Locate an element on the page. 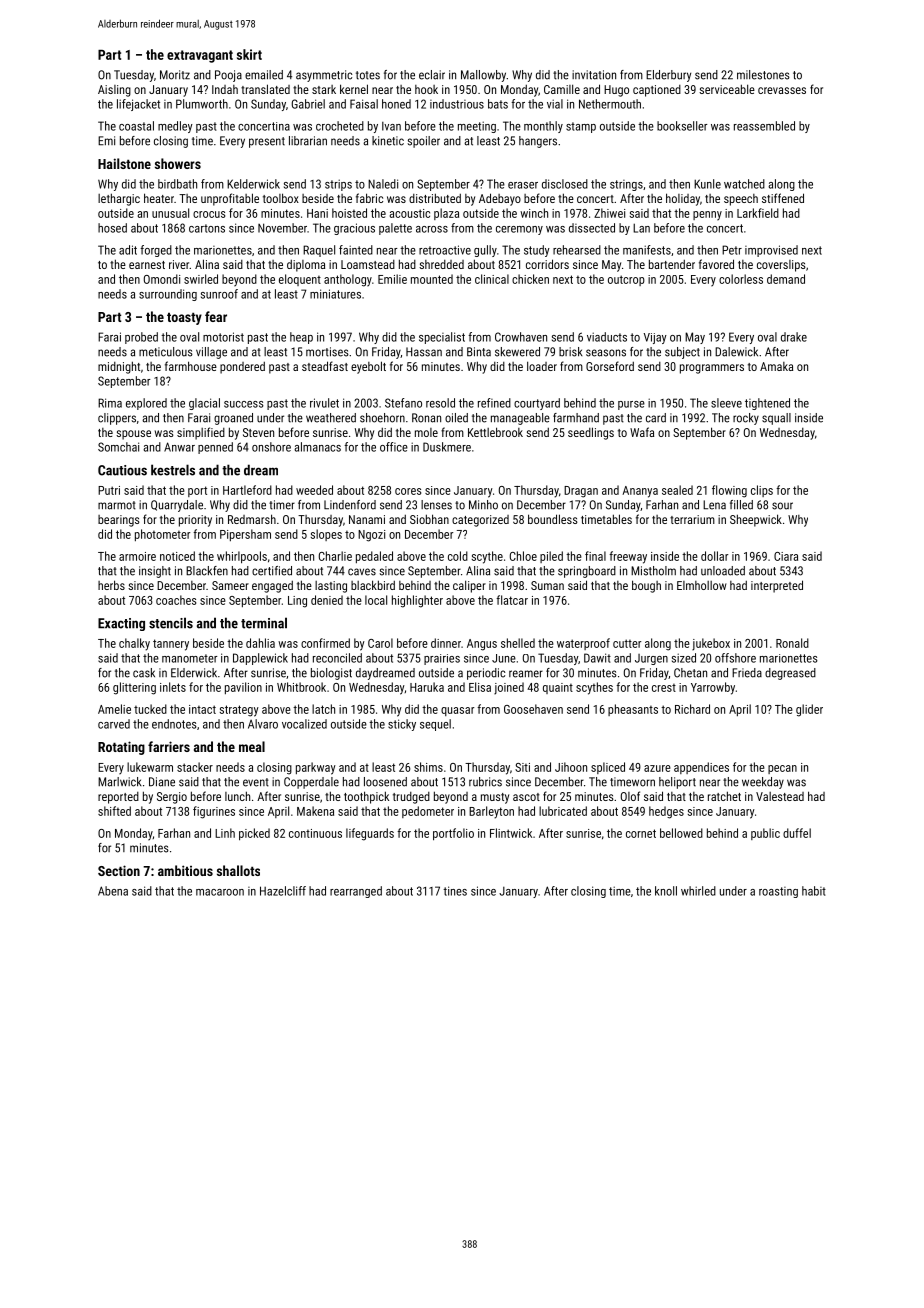 This document has width=924, height=1308. milestones is located at coordinates (763, 75).
